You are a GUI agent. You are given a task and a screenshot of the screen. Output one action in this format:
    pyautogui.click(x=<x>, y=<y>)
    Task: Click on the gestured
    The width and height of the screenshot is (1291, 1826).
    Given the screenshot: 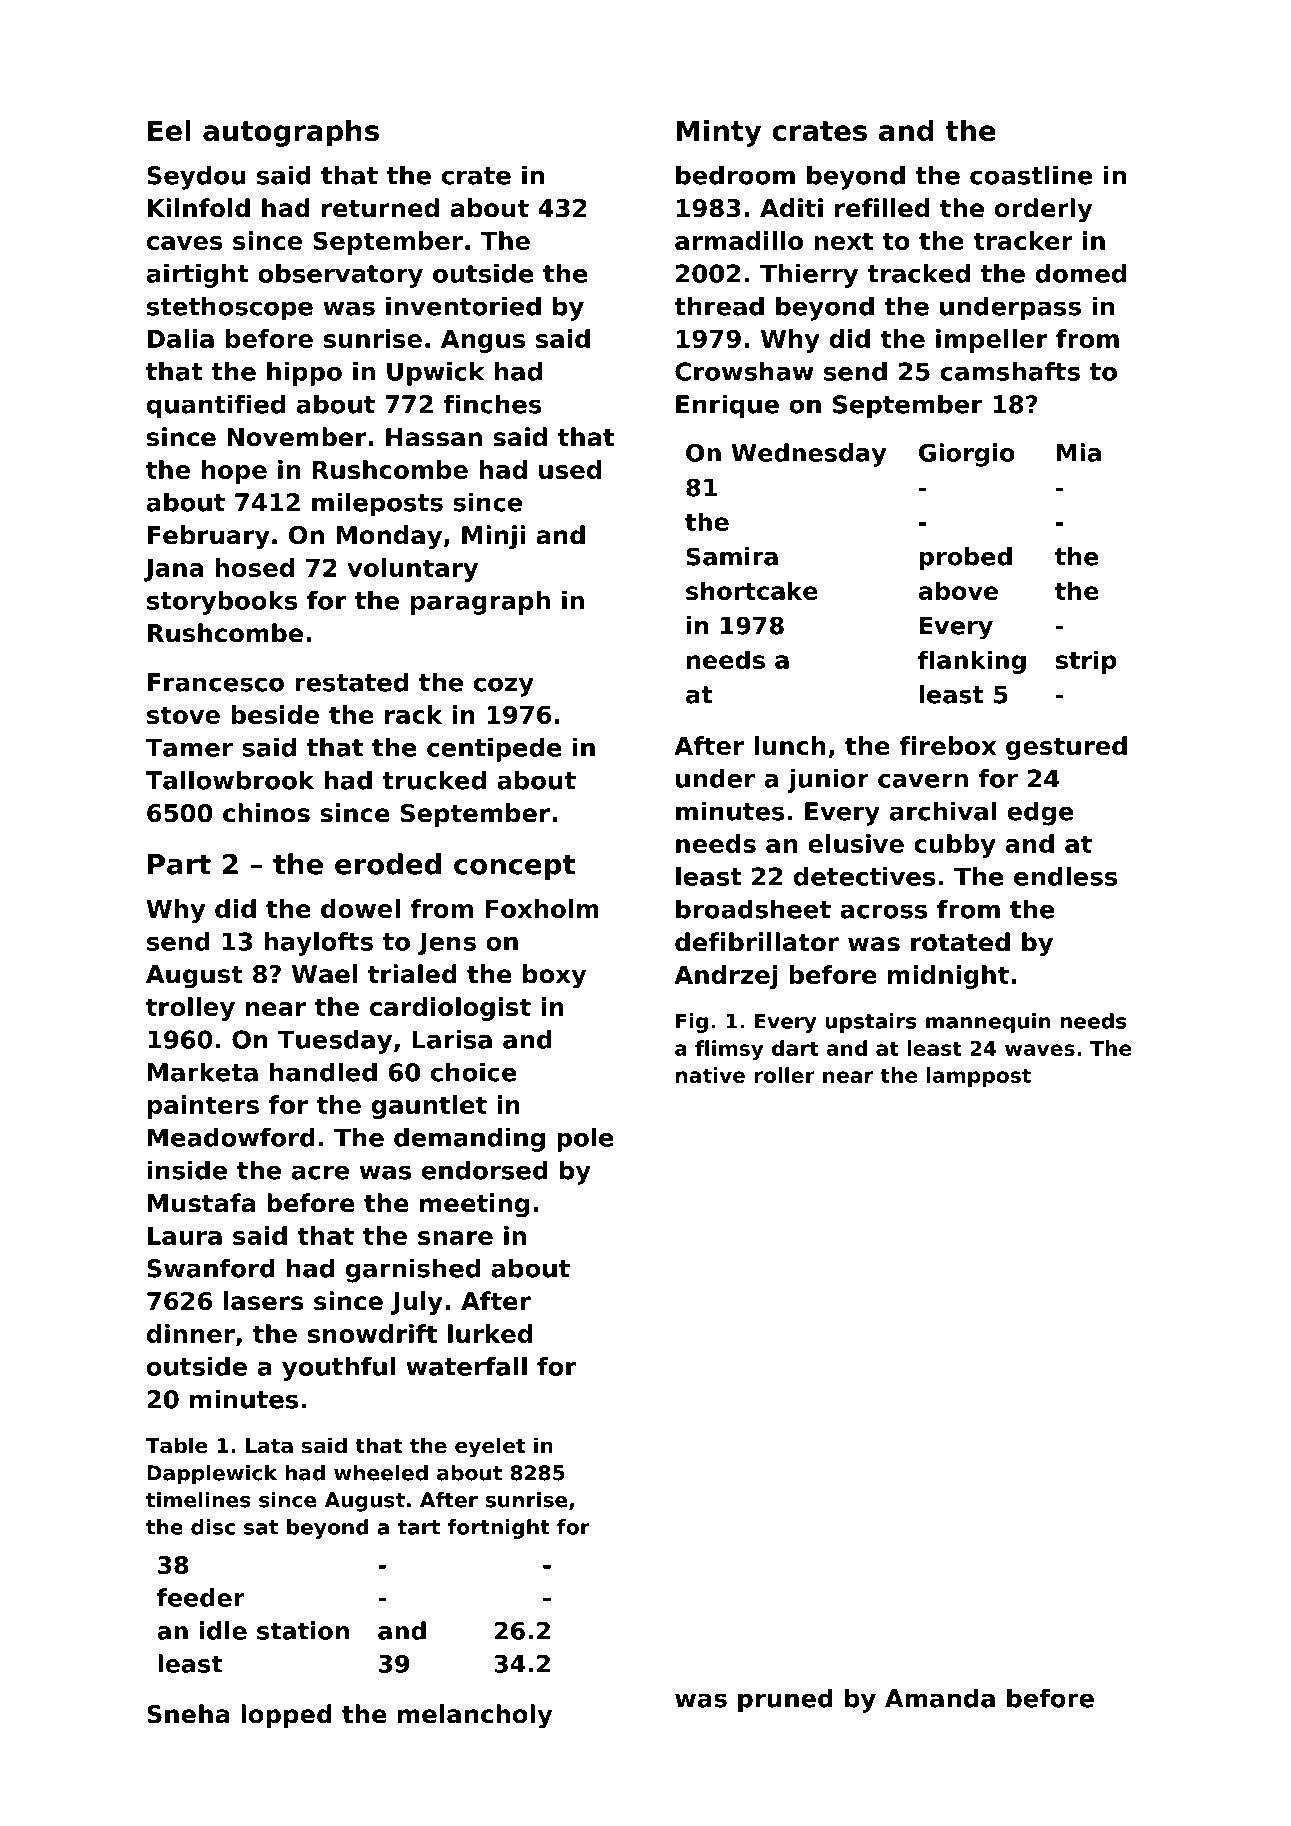 What is the action you would take?
    pyautogui.click(x=1066, y=748)
